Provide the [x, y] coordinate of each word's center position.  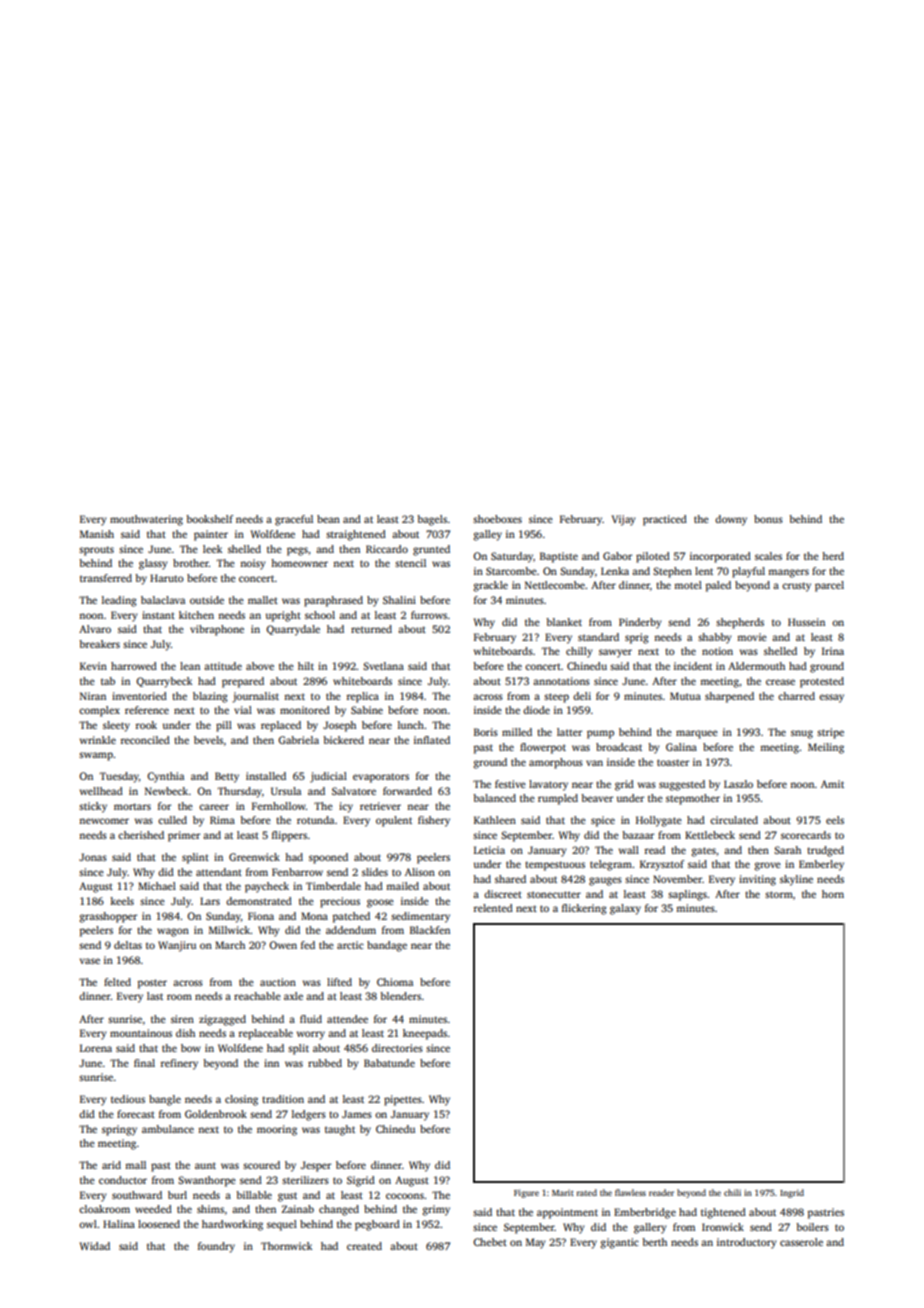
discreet [503, 894]
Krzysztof [662, 865]
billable [254, 1195]
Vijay [624, 520]
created [364, 1246]
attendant [219, 872]
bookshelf [209, 519]
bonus [768, 519]
